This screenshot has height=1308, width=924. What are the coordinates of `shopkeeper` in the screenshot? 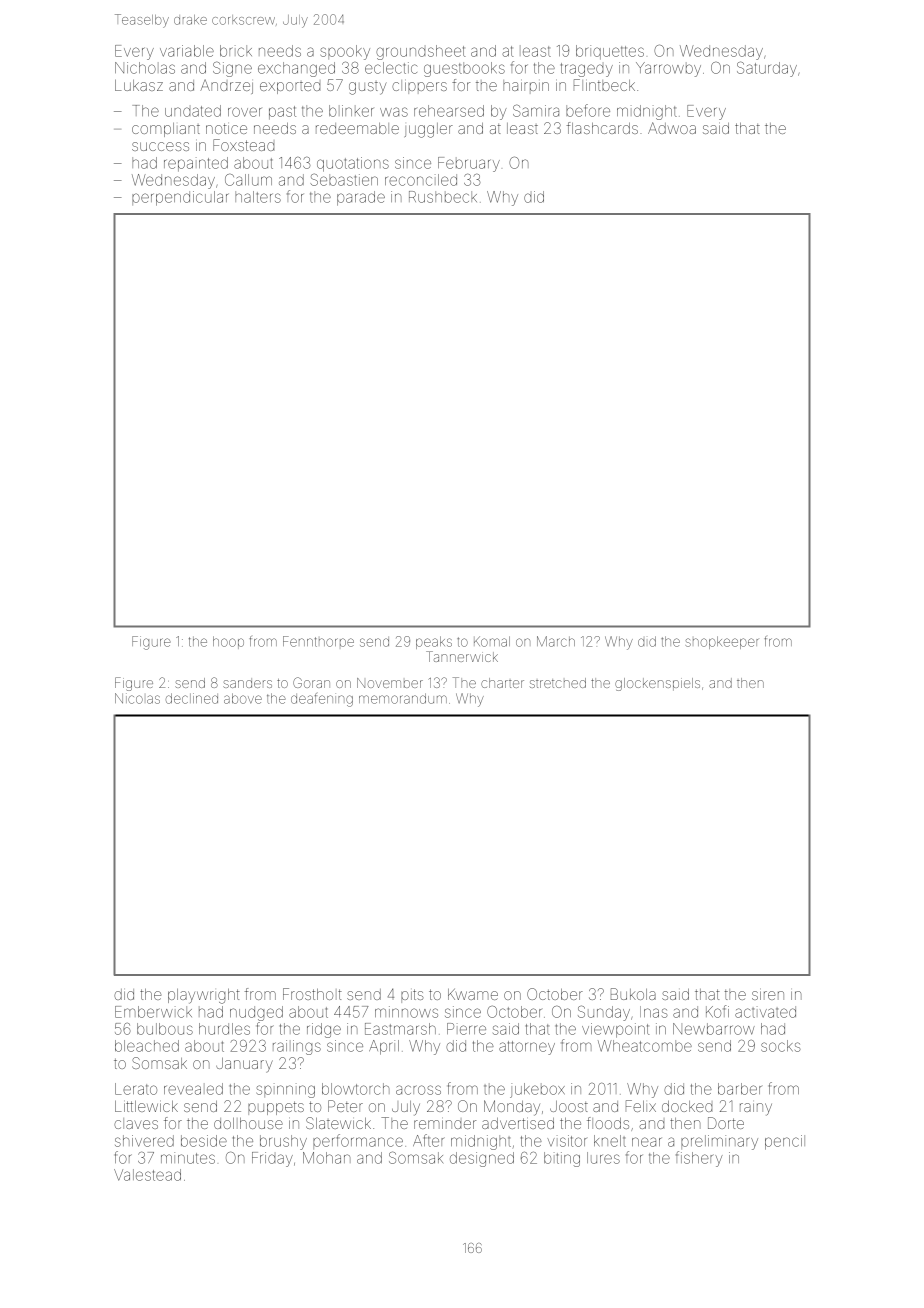 It's located at (722, 642).
